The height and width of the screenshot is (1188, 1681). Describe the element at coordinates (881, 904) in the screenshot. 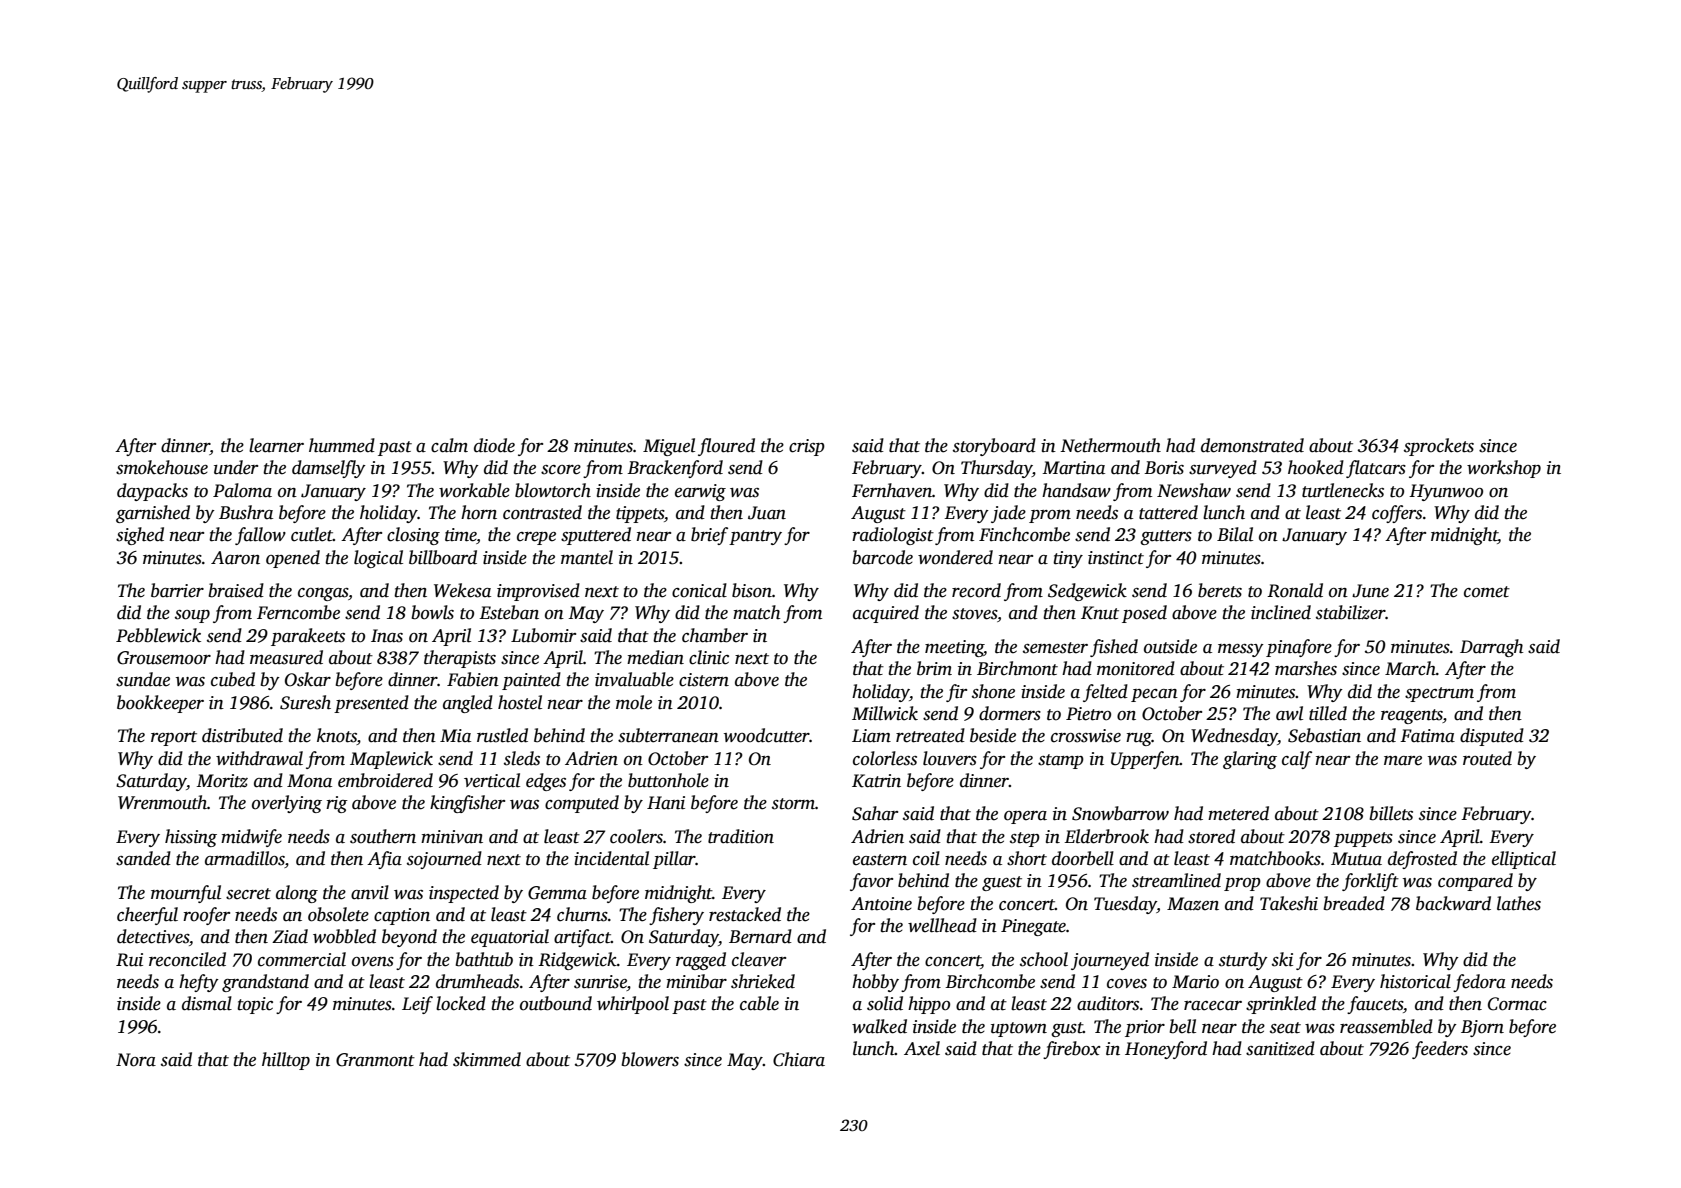

I see `Antoine` at that location.
